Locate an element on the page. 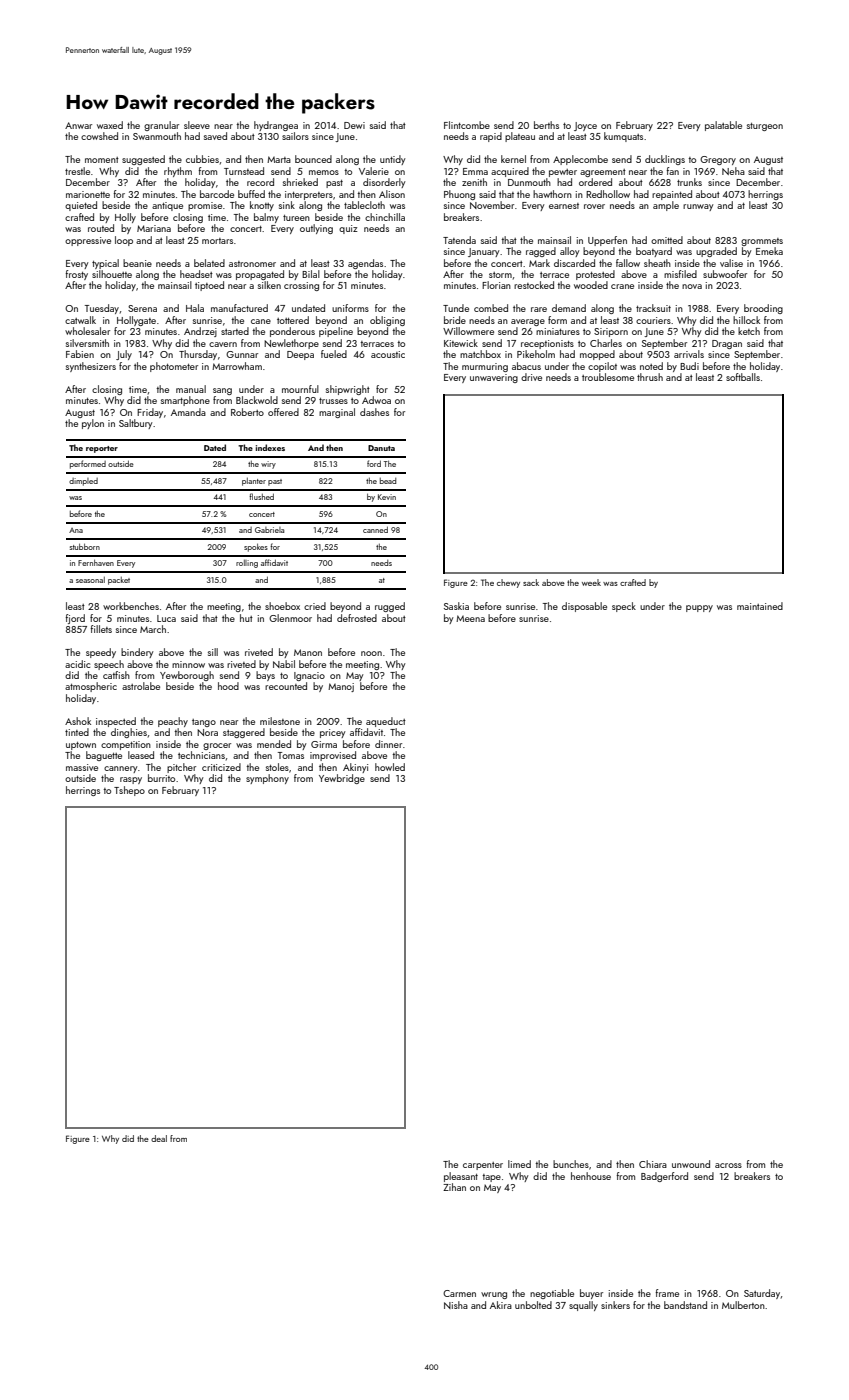 The image size is (849, 1400). Saltbury is located at coordinates (135, 424).
